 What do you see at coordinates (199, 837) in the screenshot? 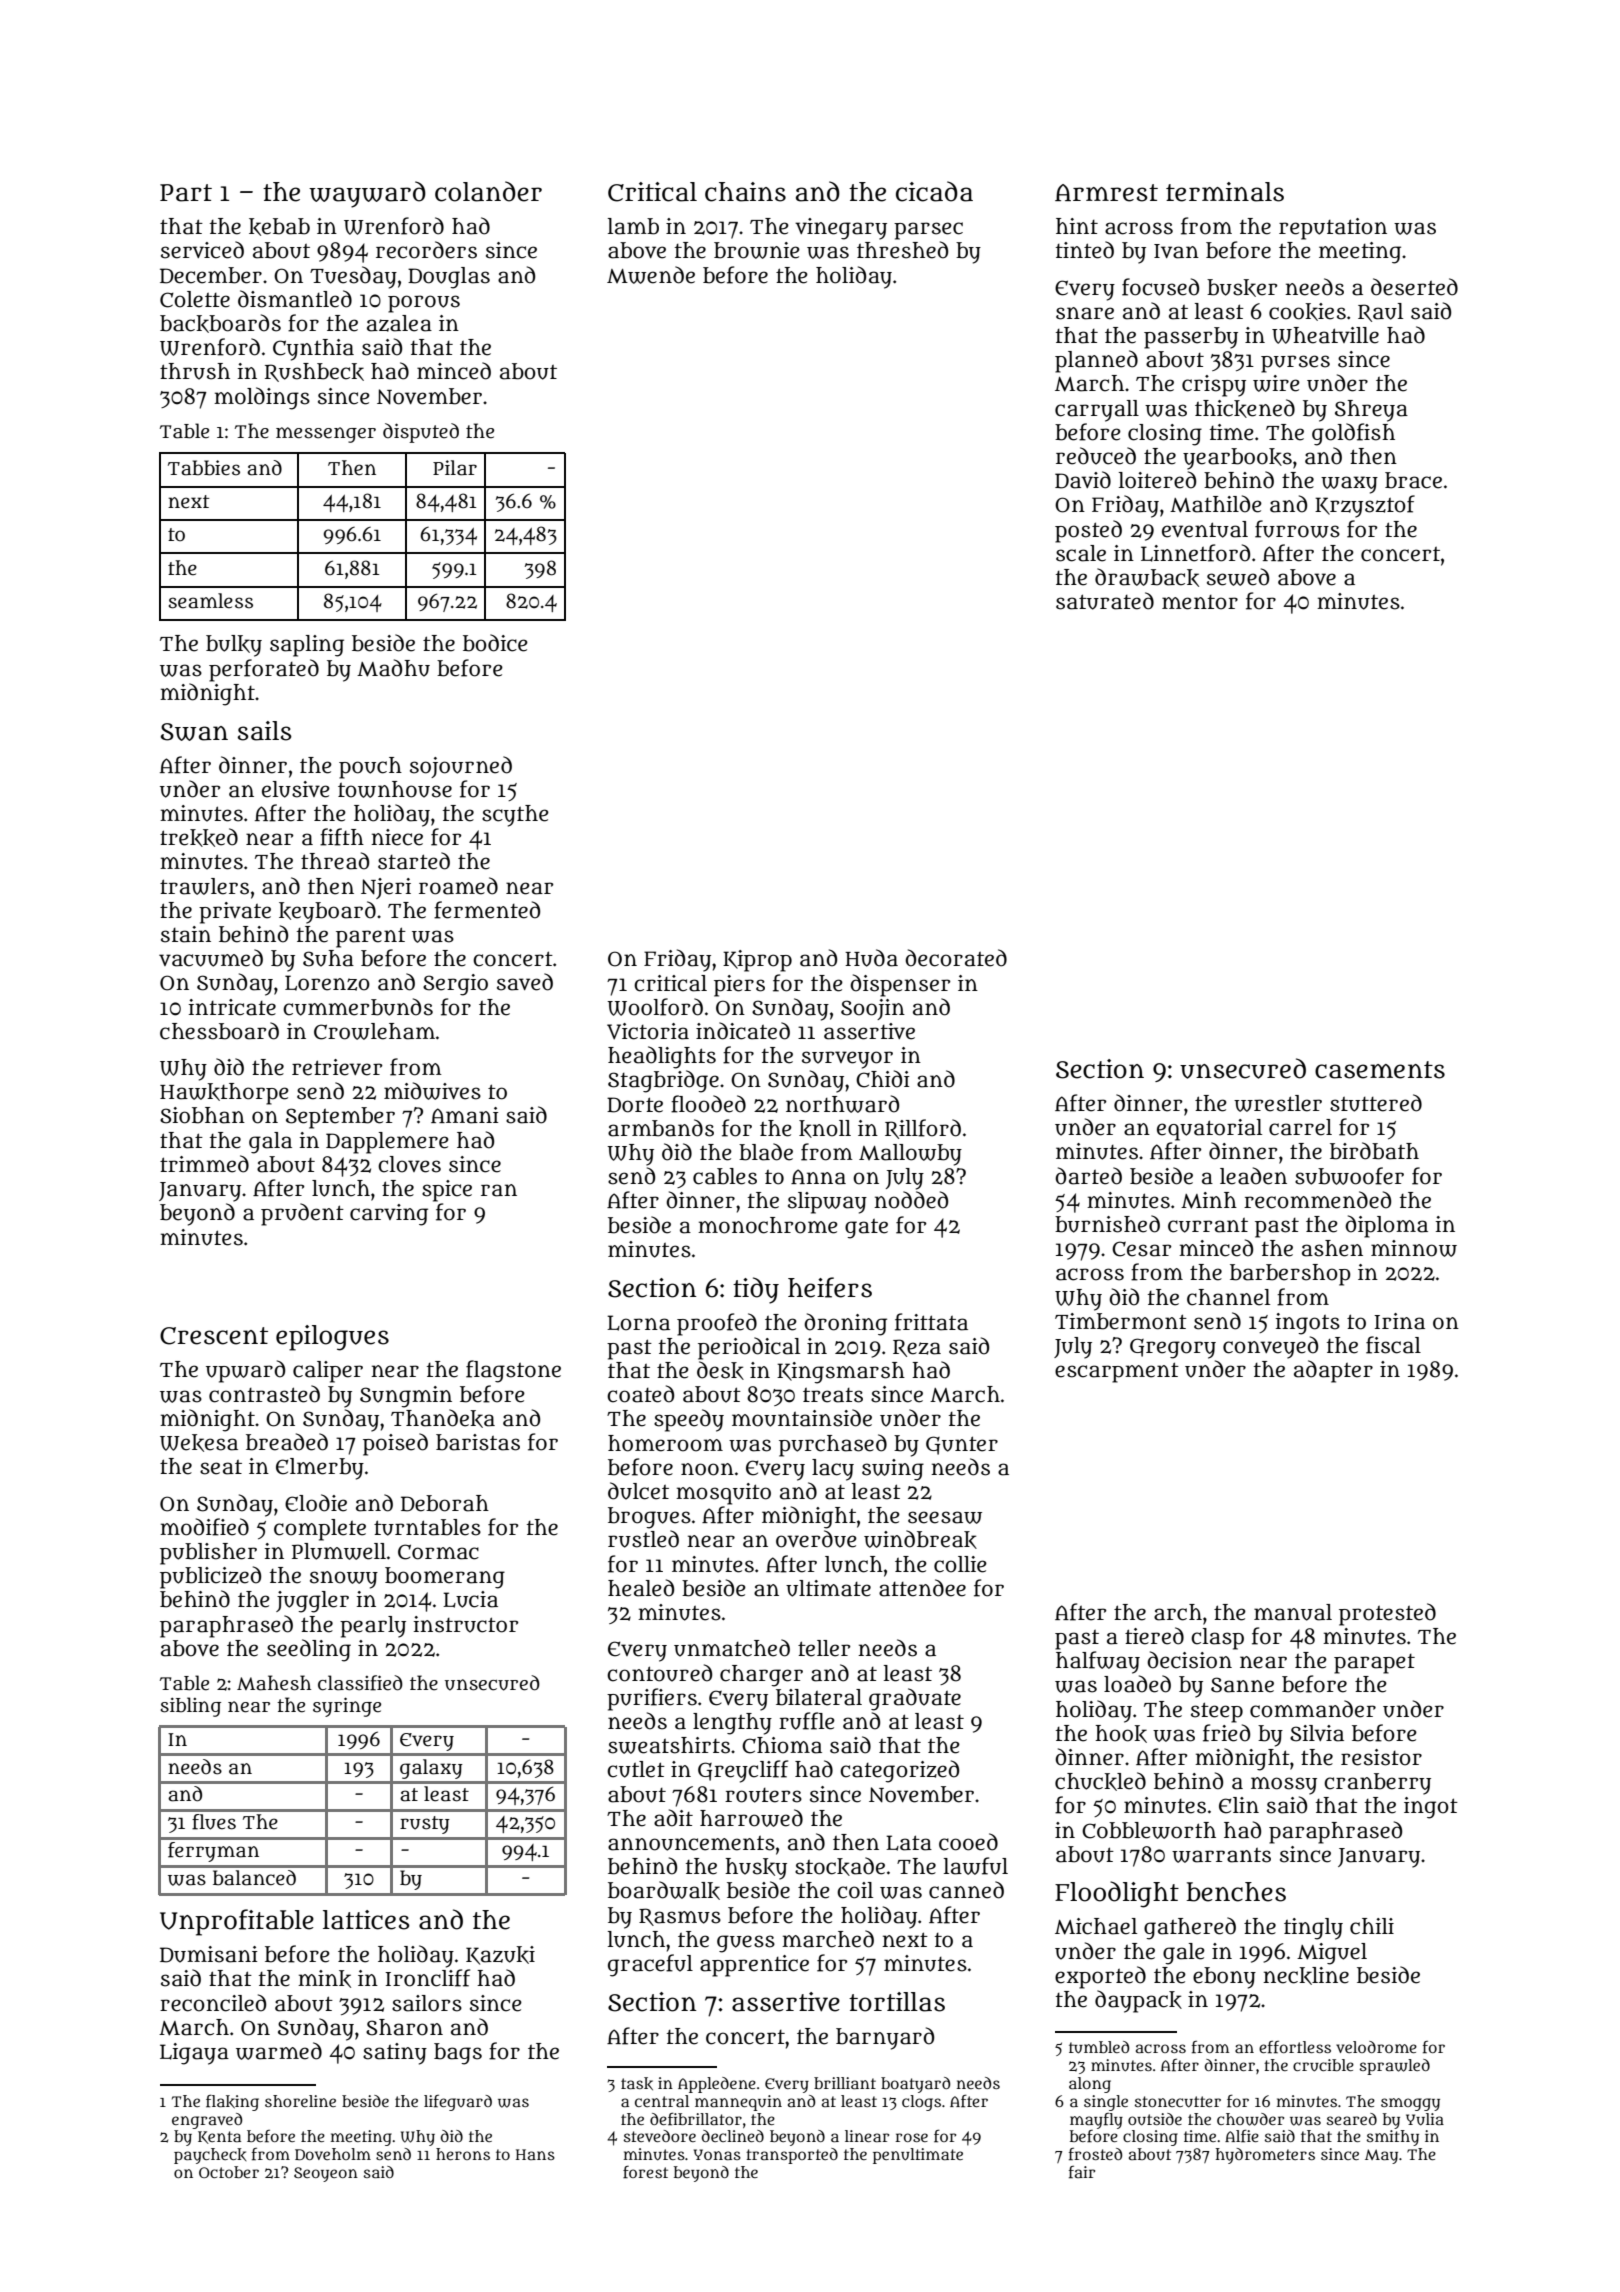
I see `trekked` at bounding box center [199, 837].
